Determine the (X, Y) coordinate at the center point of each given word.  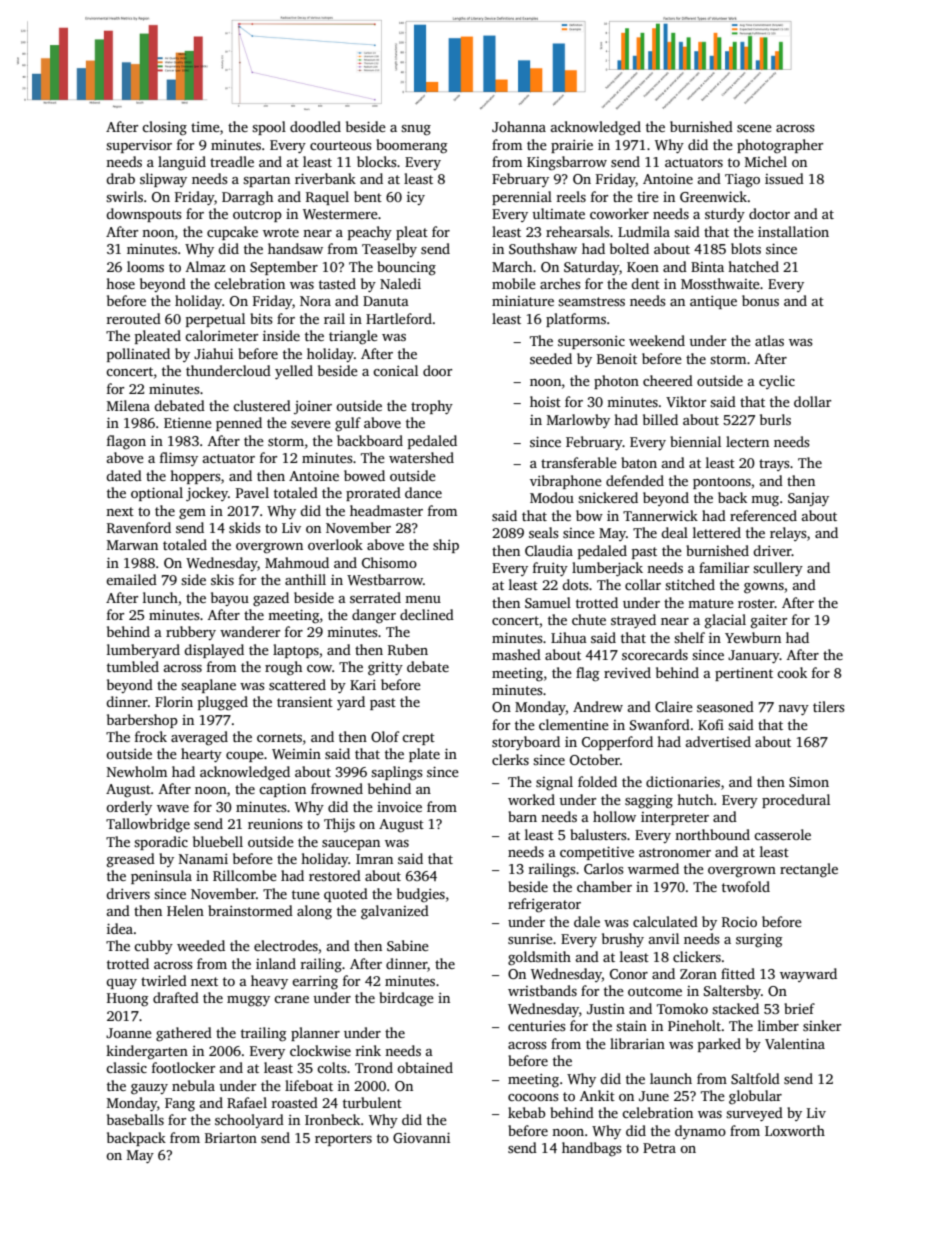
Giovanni (421, 1137)
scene (754, 128)
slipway (163, 180)
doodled (315, 126)
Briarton (231, 1138)
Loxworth (795, 1130)
